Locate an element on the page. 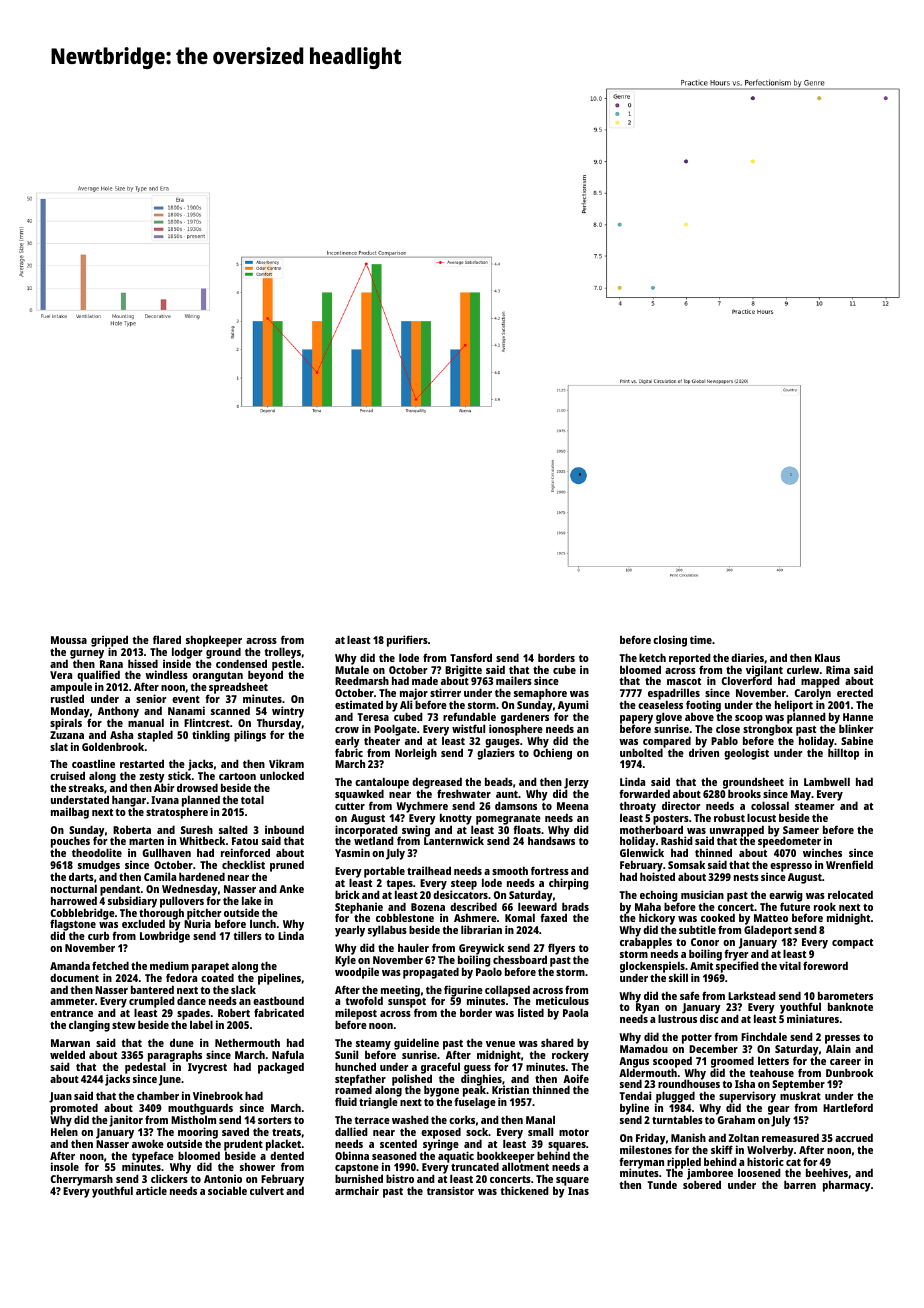 The height and width of the page is (1308, 924). saved is located at coordinates (235, 1131).
